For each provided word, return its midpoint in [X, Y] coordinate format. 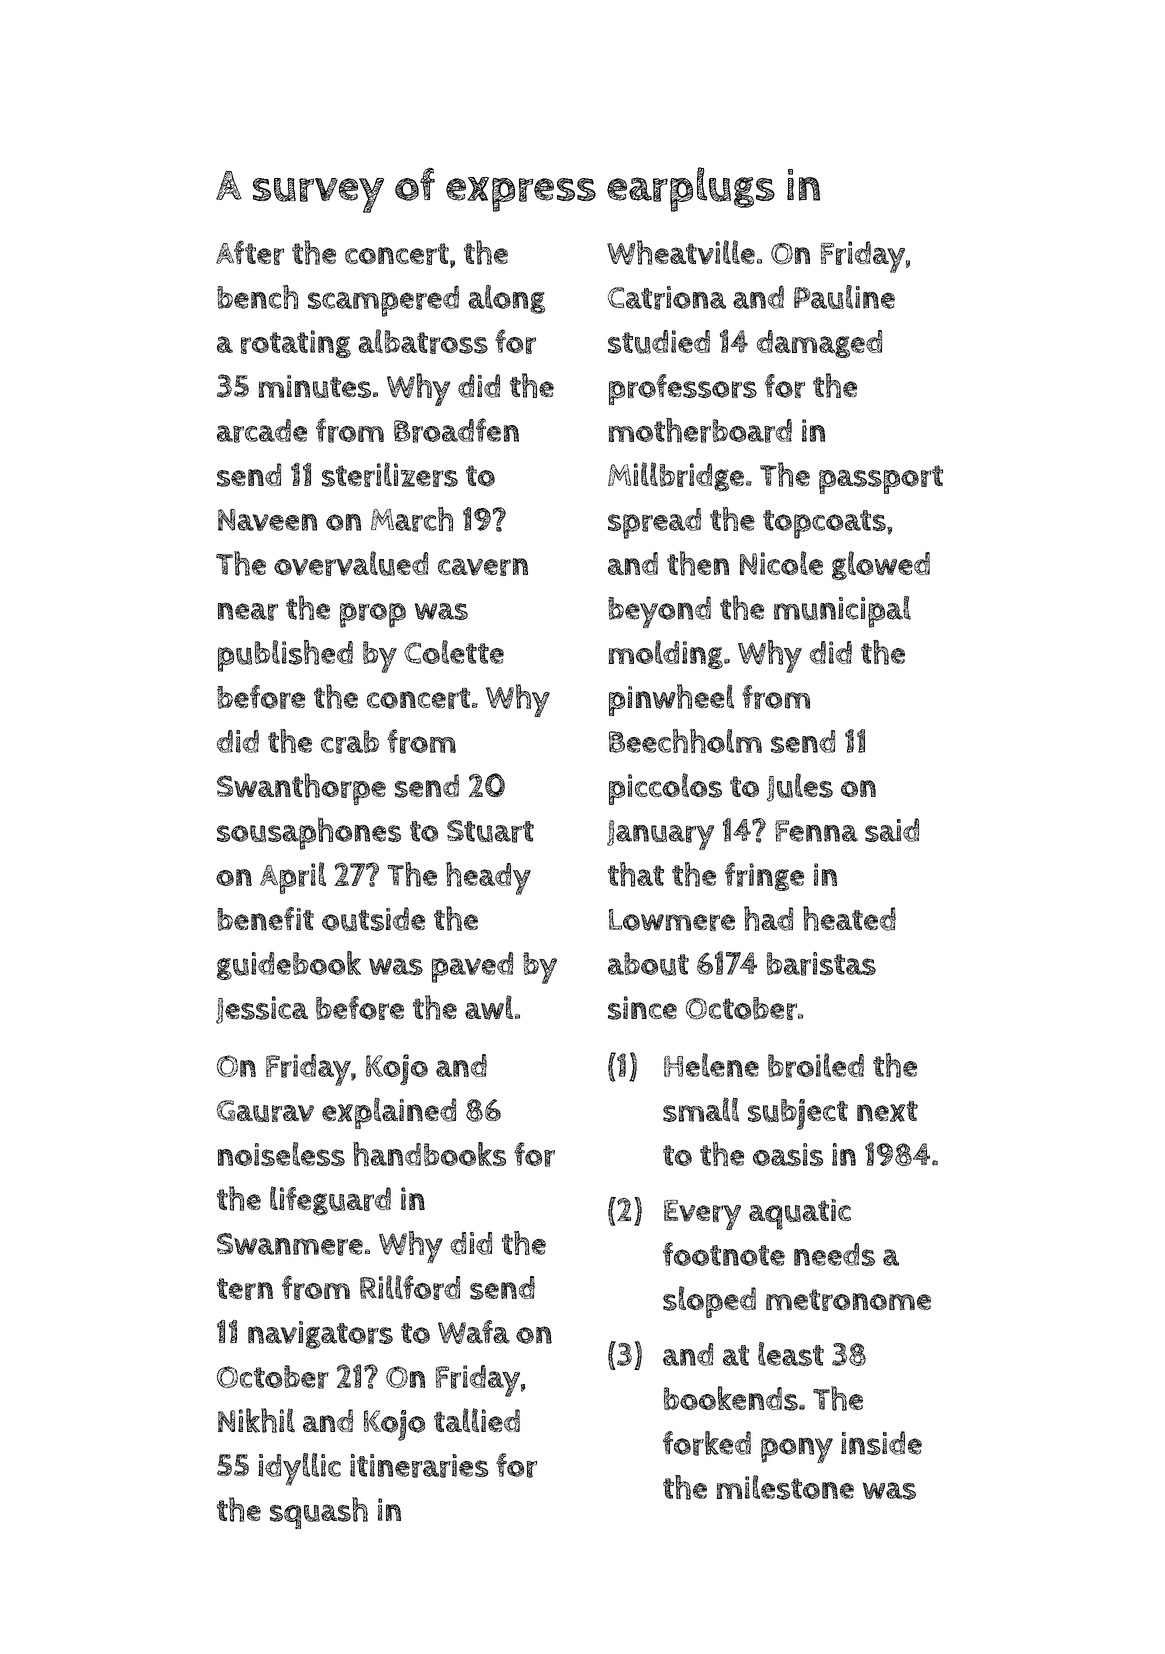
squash [319, 1513]
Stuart [490, 831]
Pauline [844, 297]
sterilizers [390, 474]
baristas [821, 964]
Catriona [667, 298]
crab [350, 742]
